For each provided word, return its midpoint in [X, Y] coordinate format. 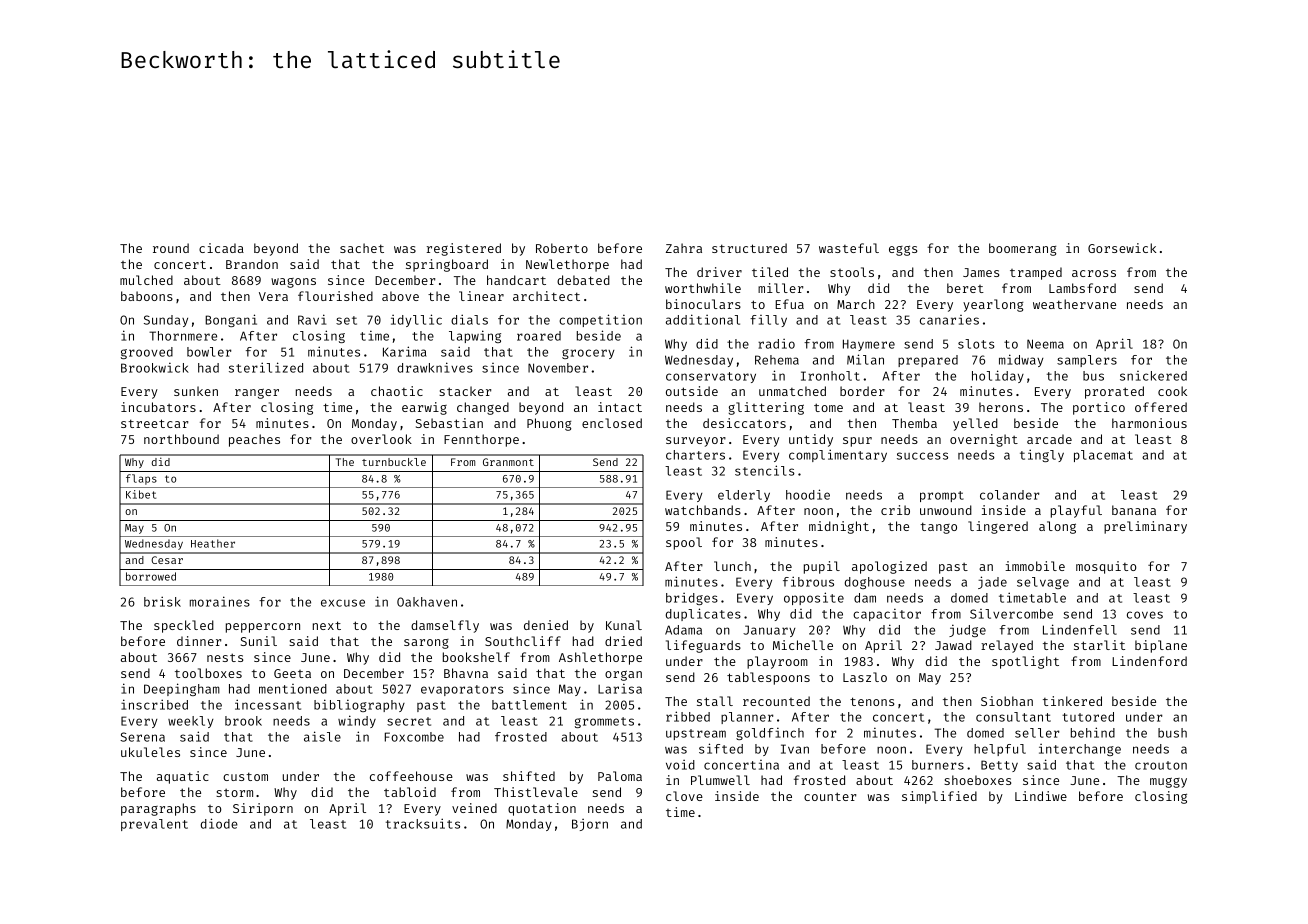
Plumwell [720, 780]
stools [852, 272]
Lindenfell [1080, 629]
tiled [770, 272]
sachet [362, 248]
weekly [191, 722]
